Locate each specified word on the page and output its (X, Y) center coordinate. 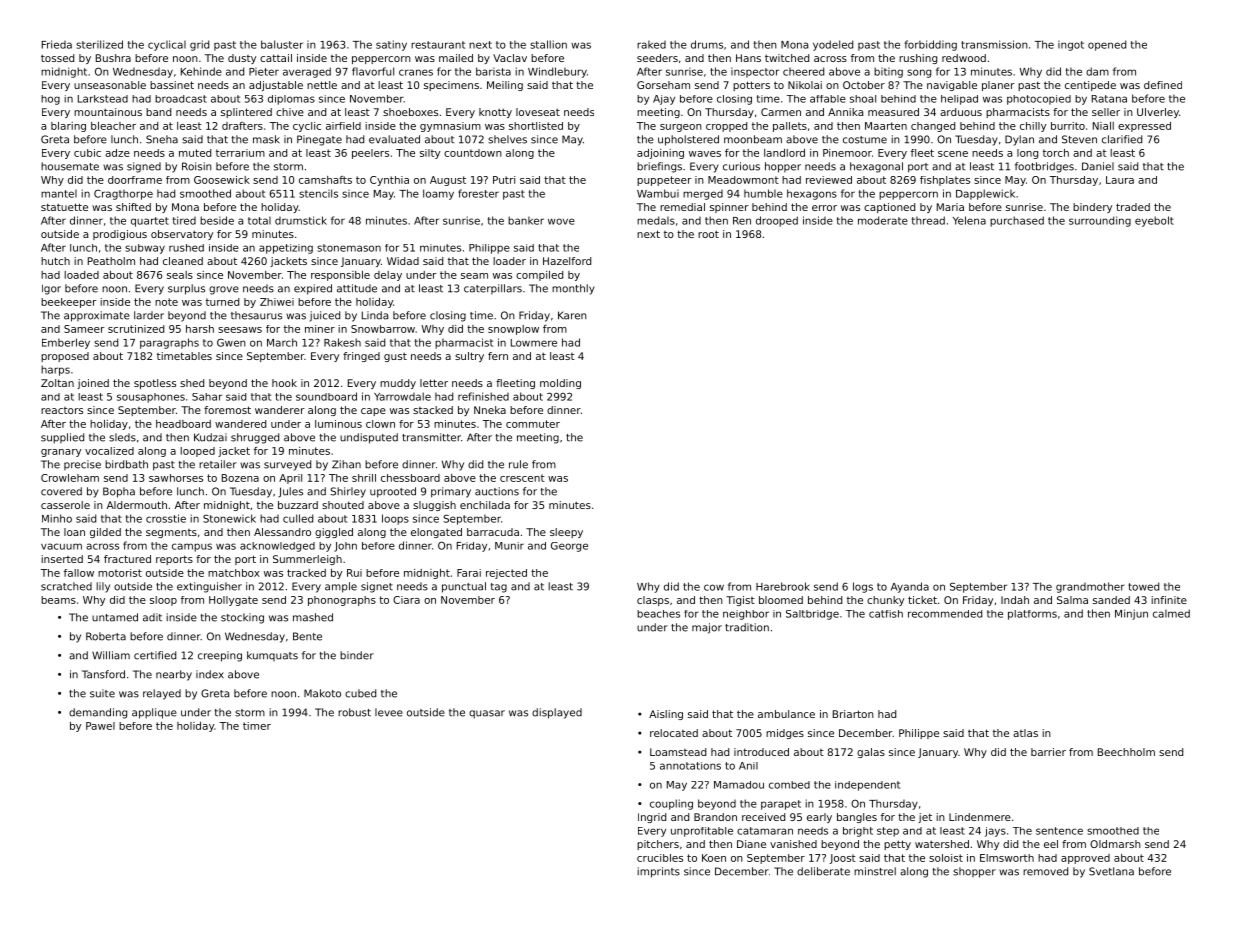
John (345, 547)
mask (266, 139)
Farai (469, 573)
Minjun (1131, 614)
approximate (97, 316)
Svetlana (1111, 871)
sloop (163, 601)
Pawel (100, 726)
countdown (473, 153)
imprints (658, 872)
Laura (1120, 180)
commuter (533, 424)
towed (1143, 586)
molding (560, 384)
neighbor (746, 615)
